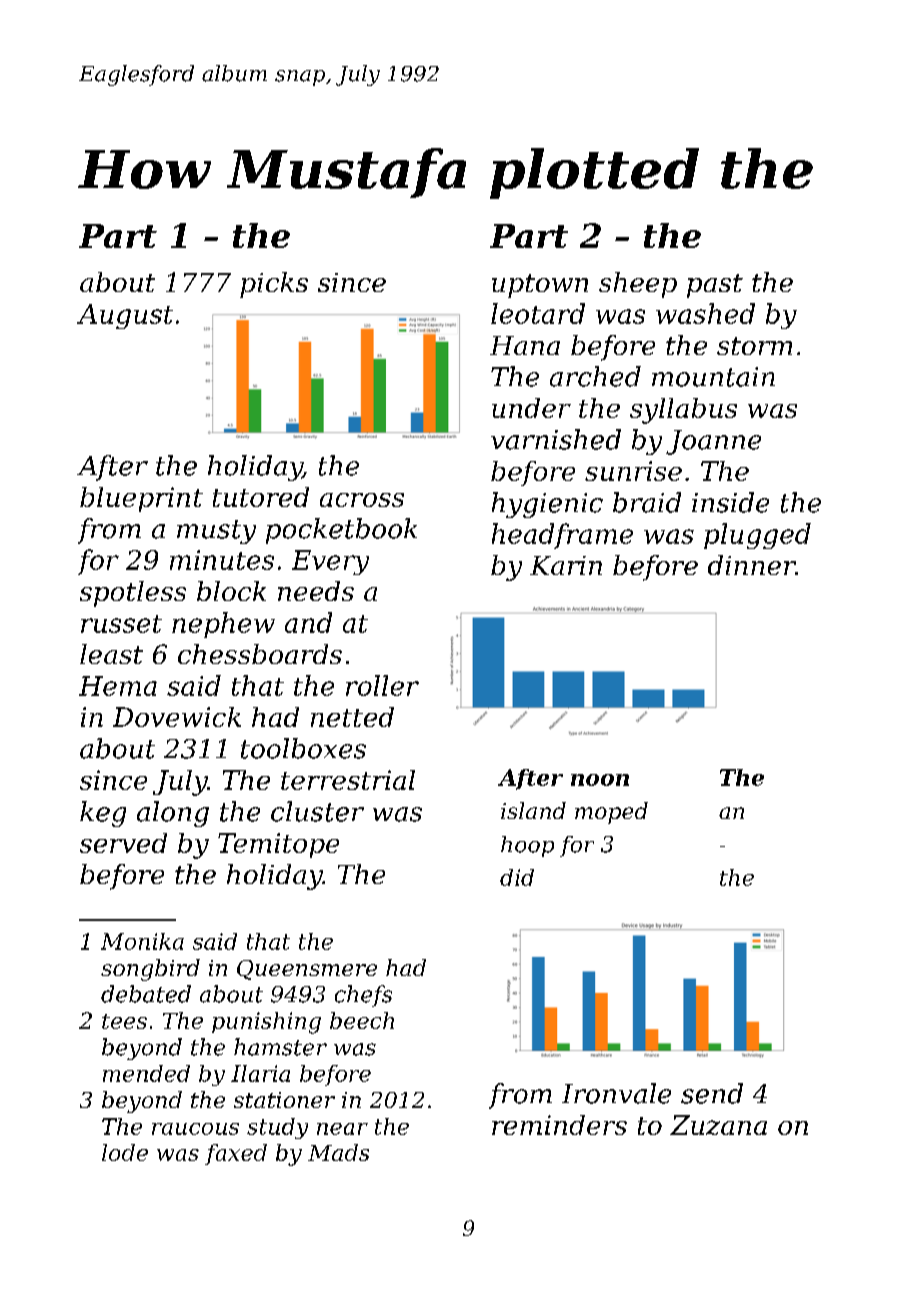 This page has width=924, height=1311. What do you see at coordinates (125, 1152) in the page?
I see `lode` at bounding box center [125, 1152].
